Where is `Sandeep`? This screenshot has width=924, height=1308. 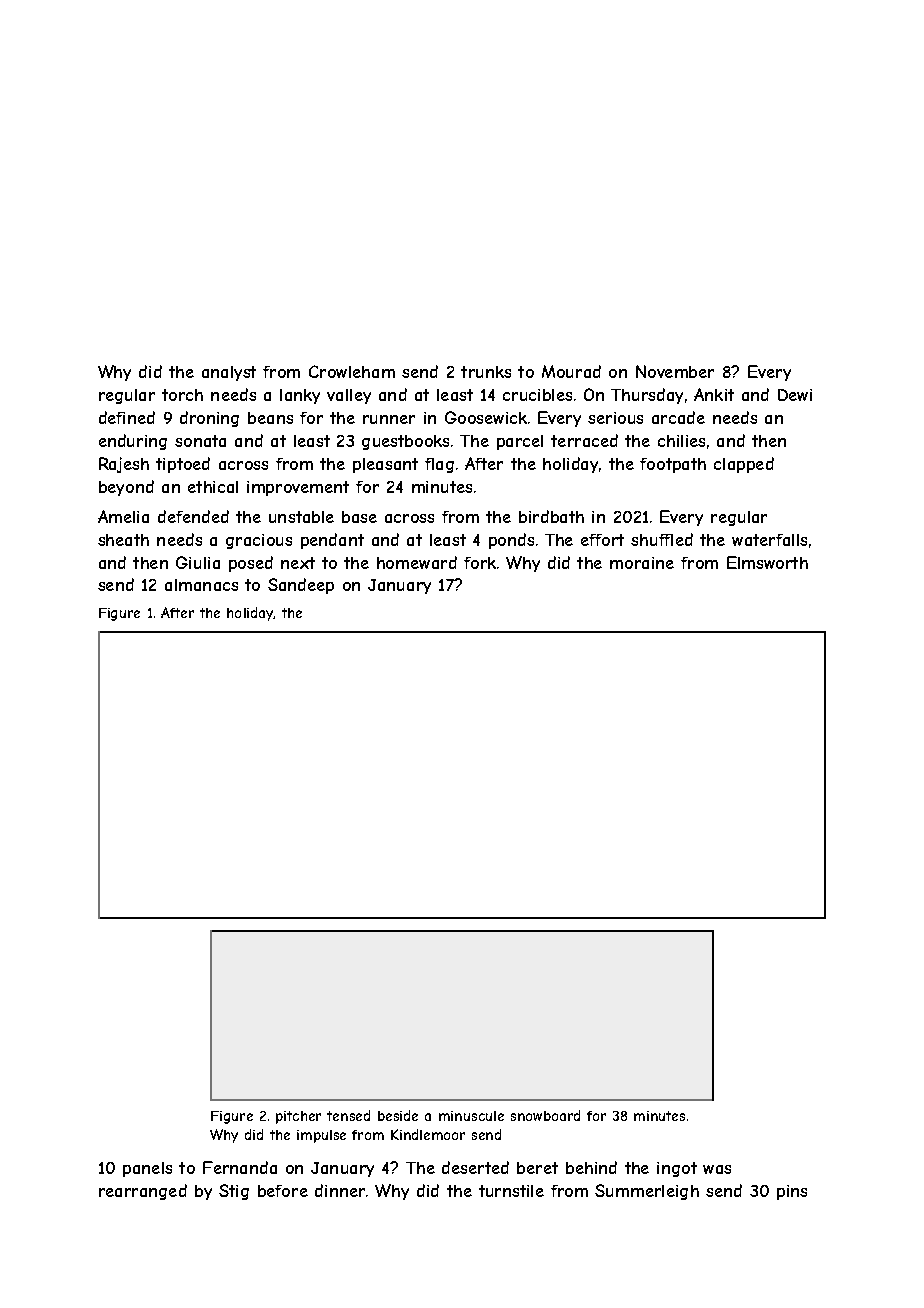
Sandeep is located at coordinates (301, 586).
